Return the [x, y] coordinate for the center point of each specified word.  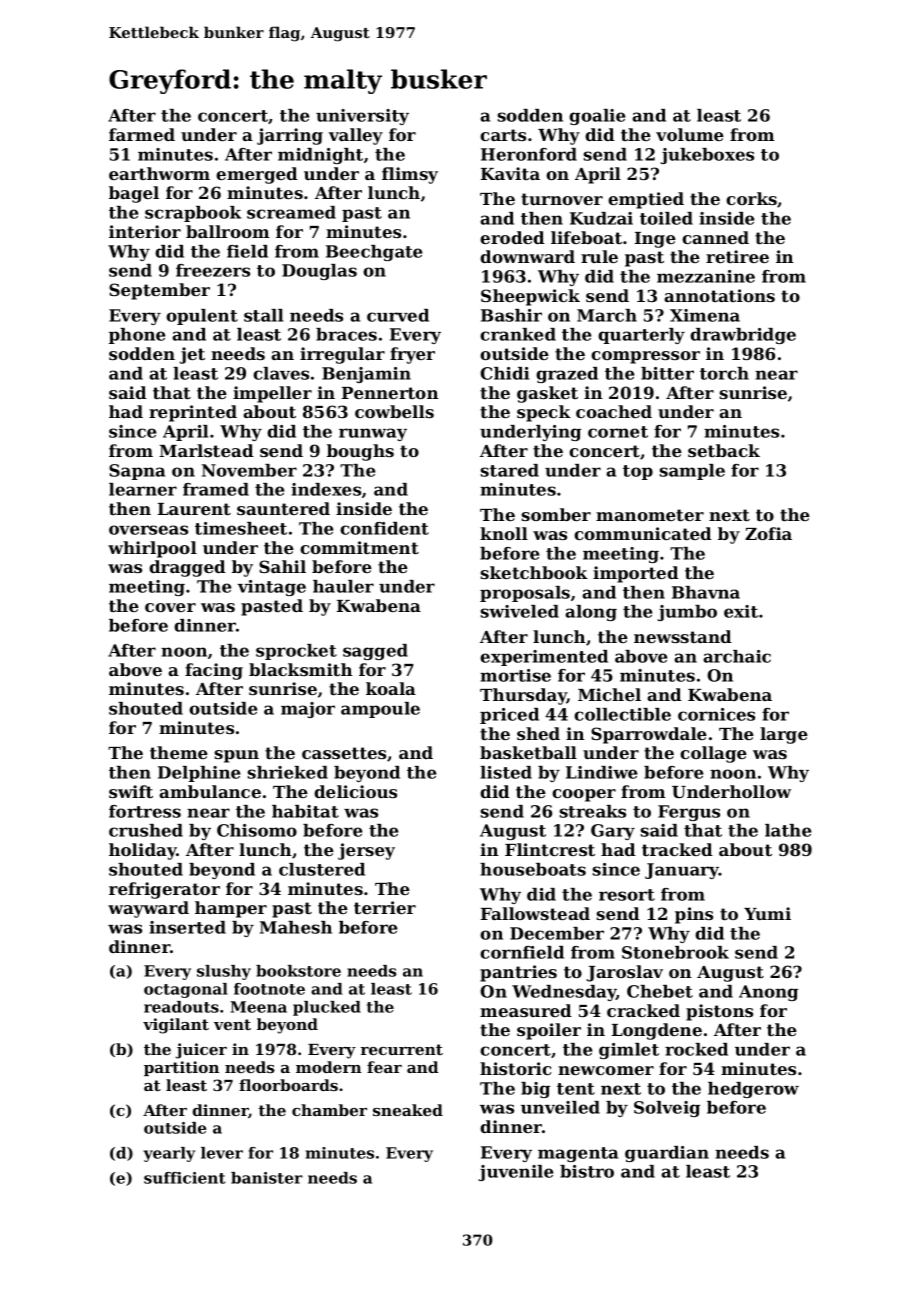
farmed [142, 134]
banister [267, 1178]
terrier [385, 907]
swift [131, 791]
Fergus [689, 813]
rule [599, 256]
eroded [512, 237]
